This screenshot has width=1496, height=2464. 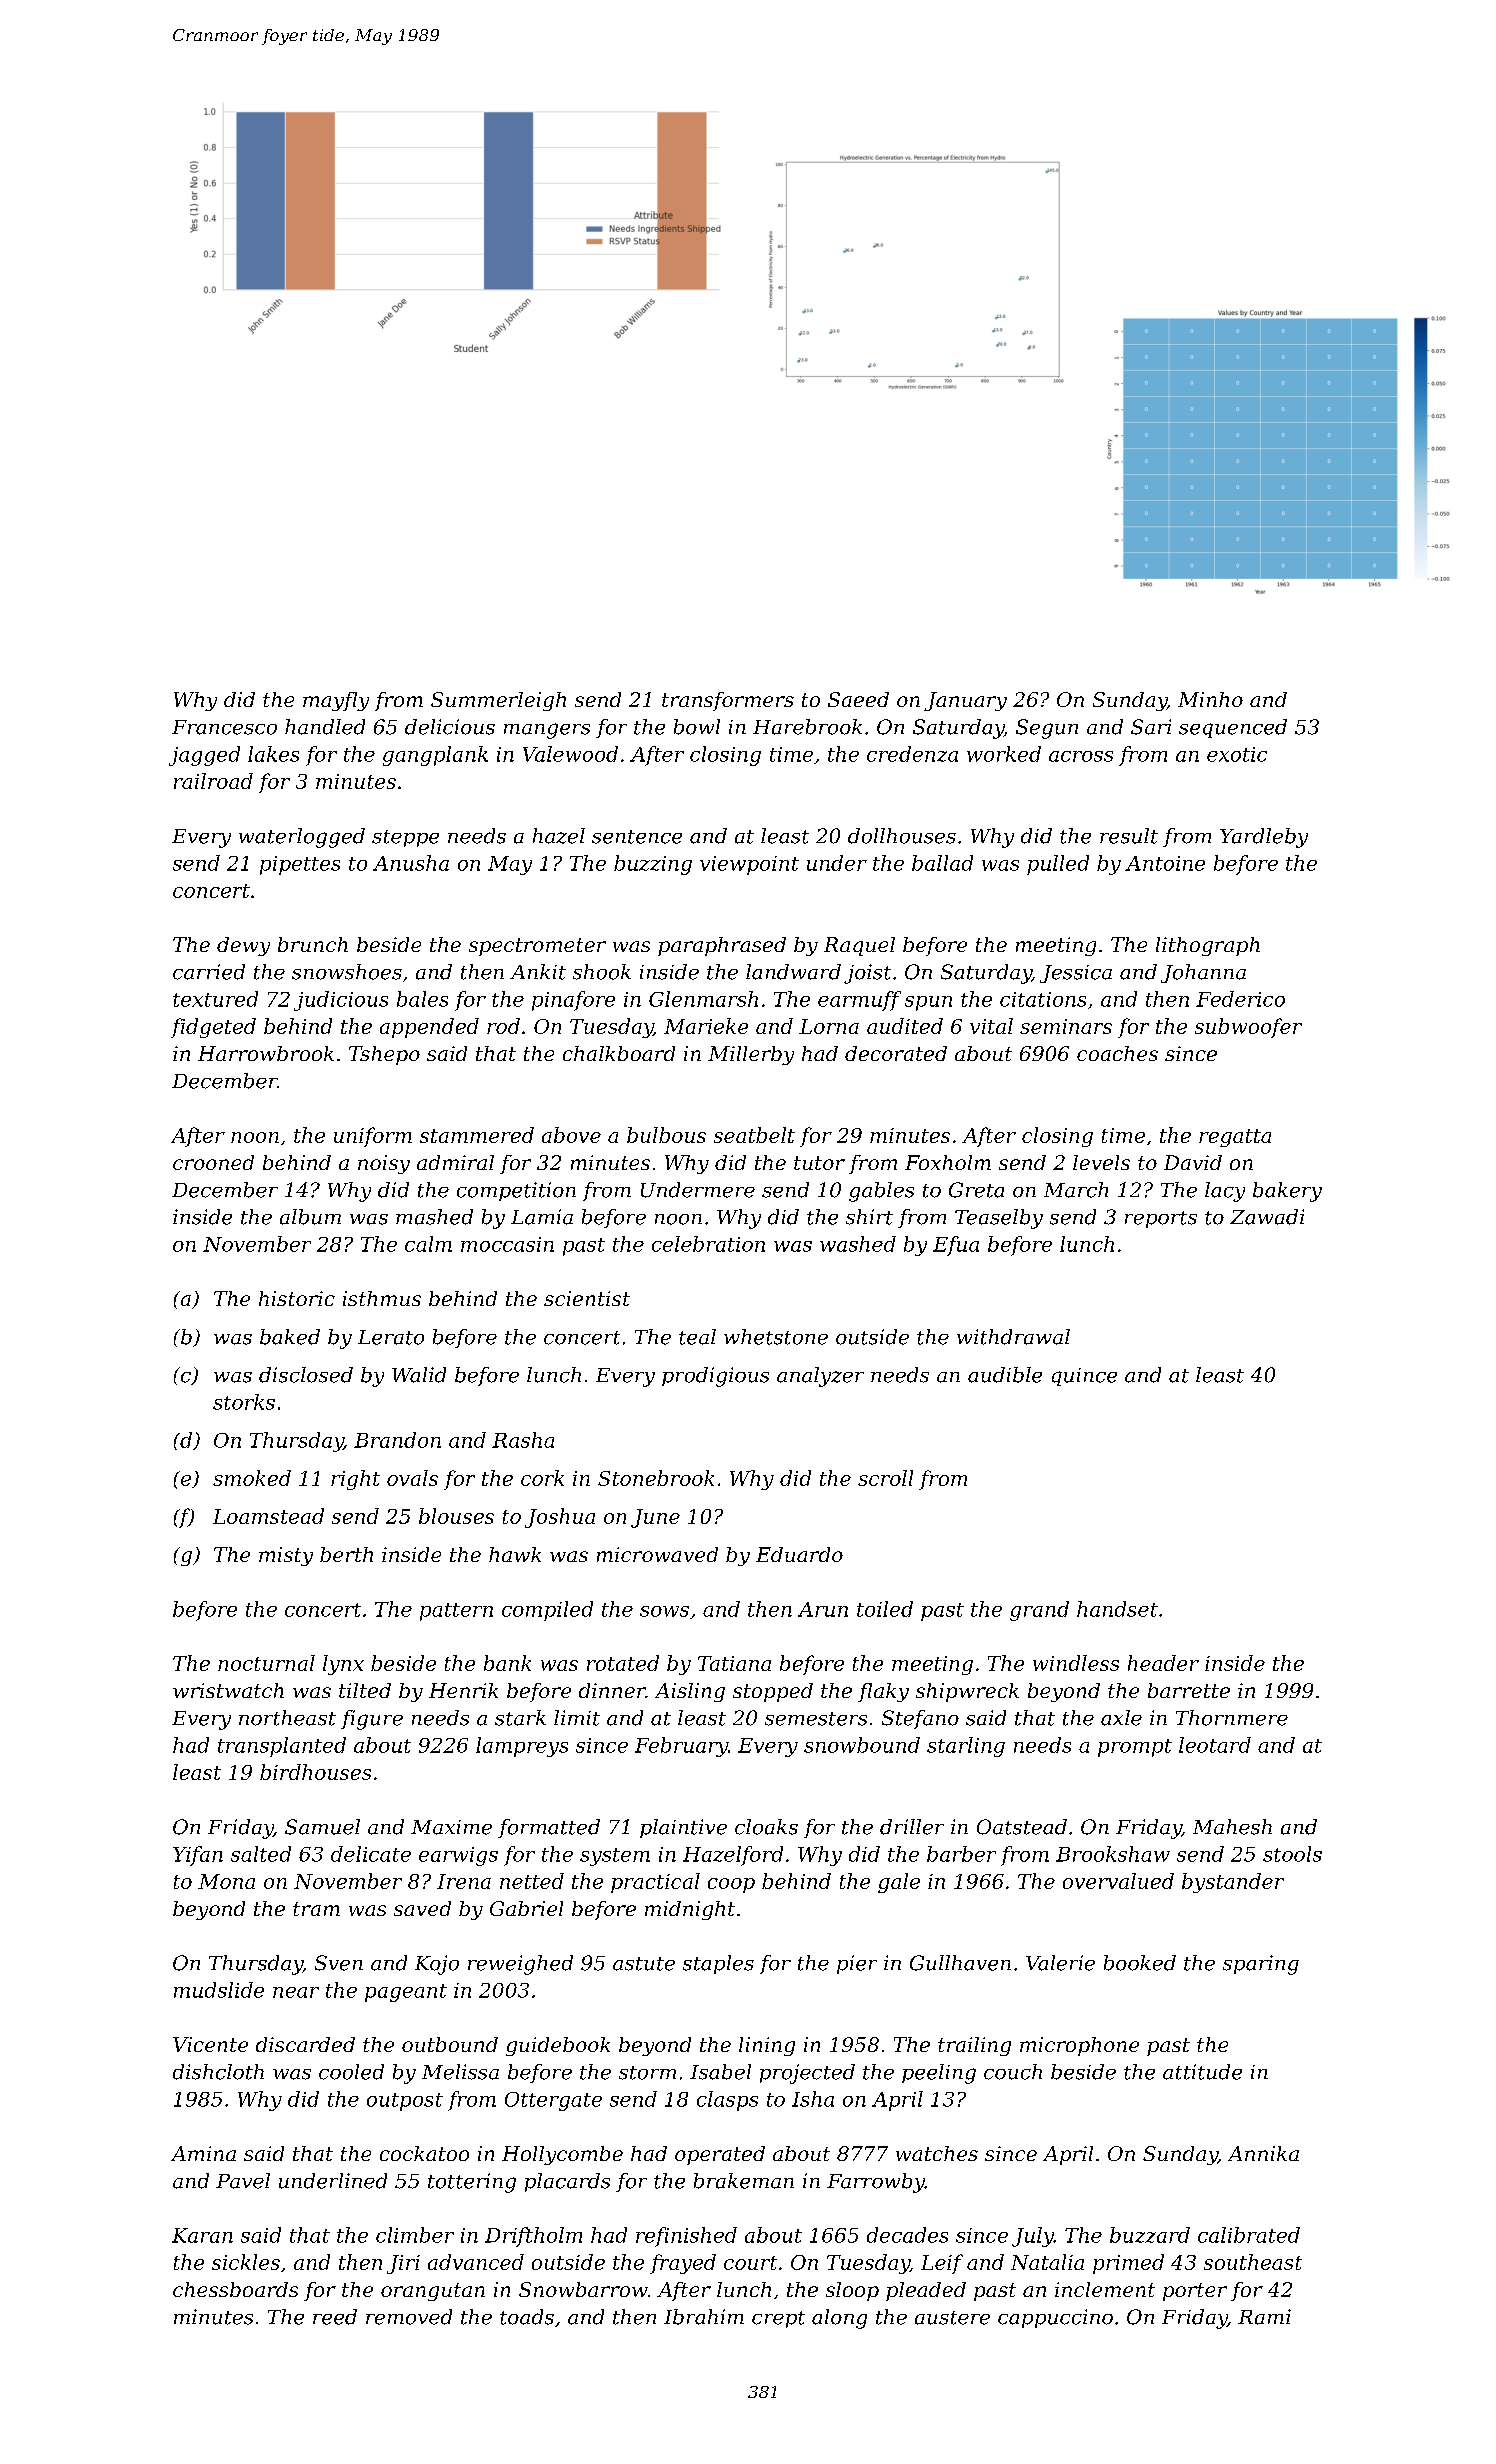 I want to click on transformers, so click(x=728, y=701).
